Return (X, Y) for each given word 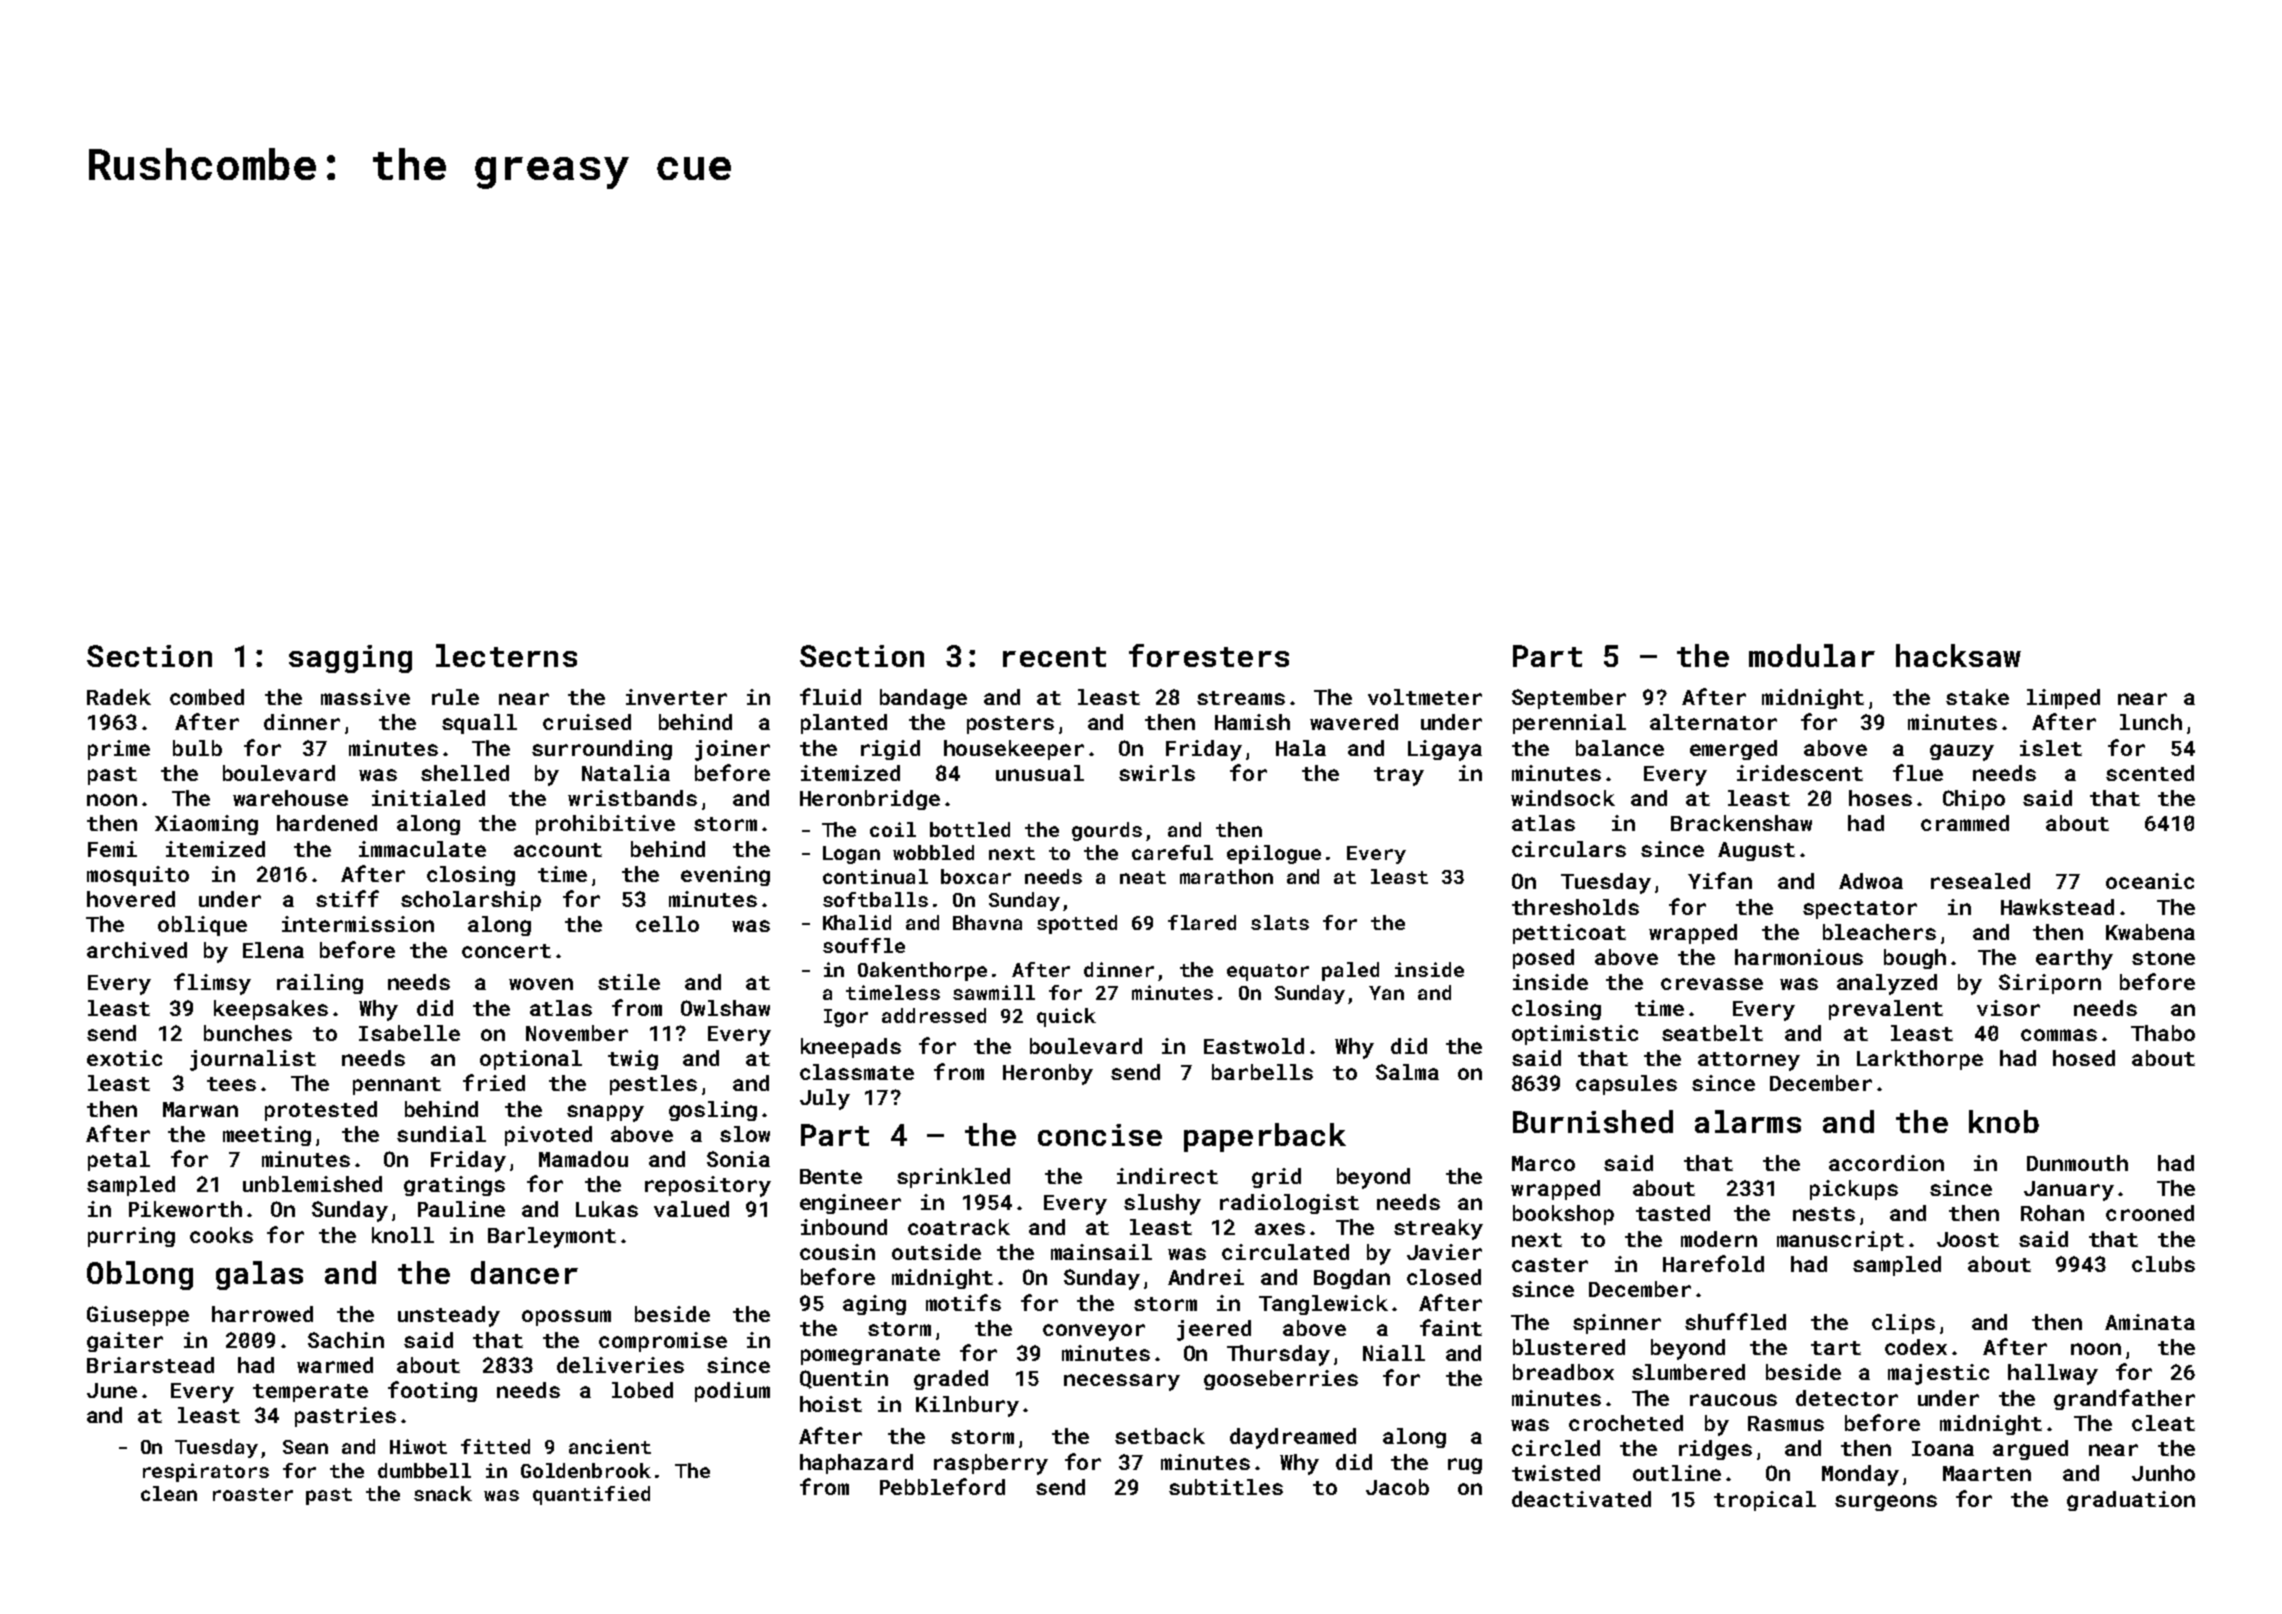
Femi (112, 849)
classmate (857, 1072)
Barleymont (552, 1237)
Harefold (1713, 1263)
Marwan (200, 1109)
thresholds (1575, 907)
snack (443, 1493)
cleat (2163, 1423)
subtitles (1226, 1487)
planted (844, 724)
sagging (350, 659)
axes (1280, 1229)
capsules (1626, 1085)
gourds (1107, 831)
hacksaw (1958, 655)
